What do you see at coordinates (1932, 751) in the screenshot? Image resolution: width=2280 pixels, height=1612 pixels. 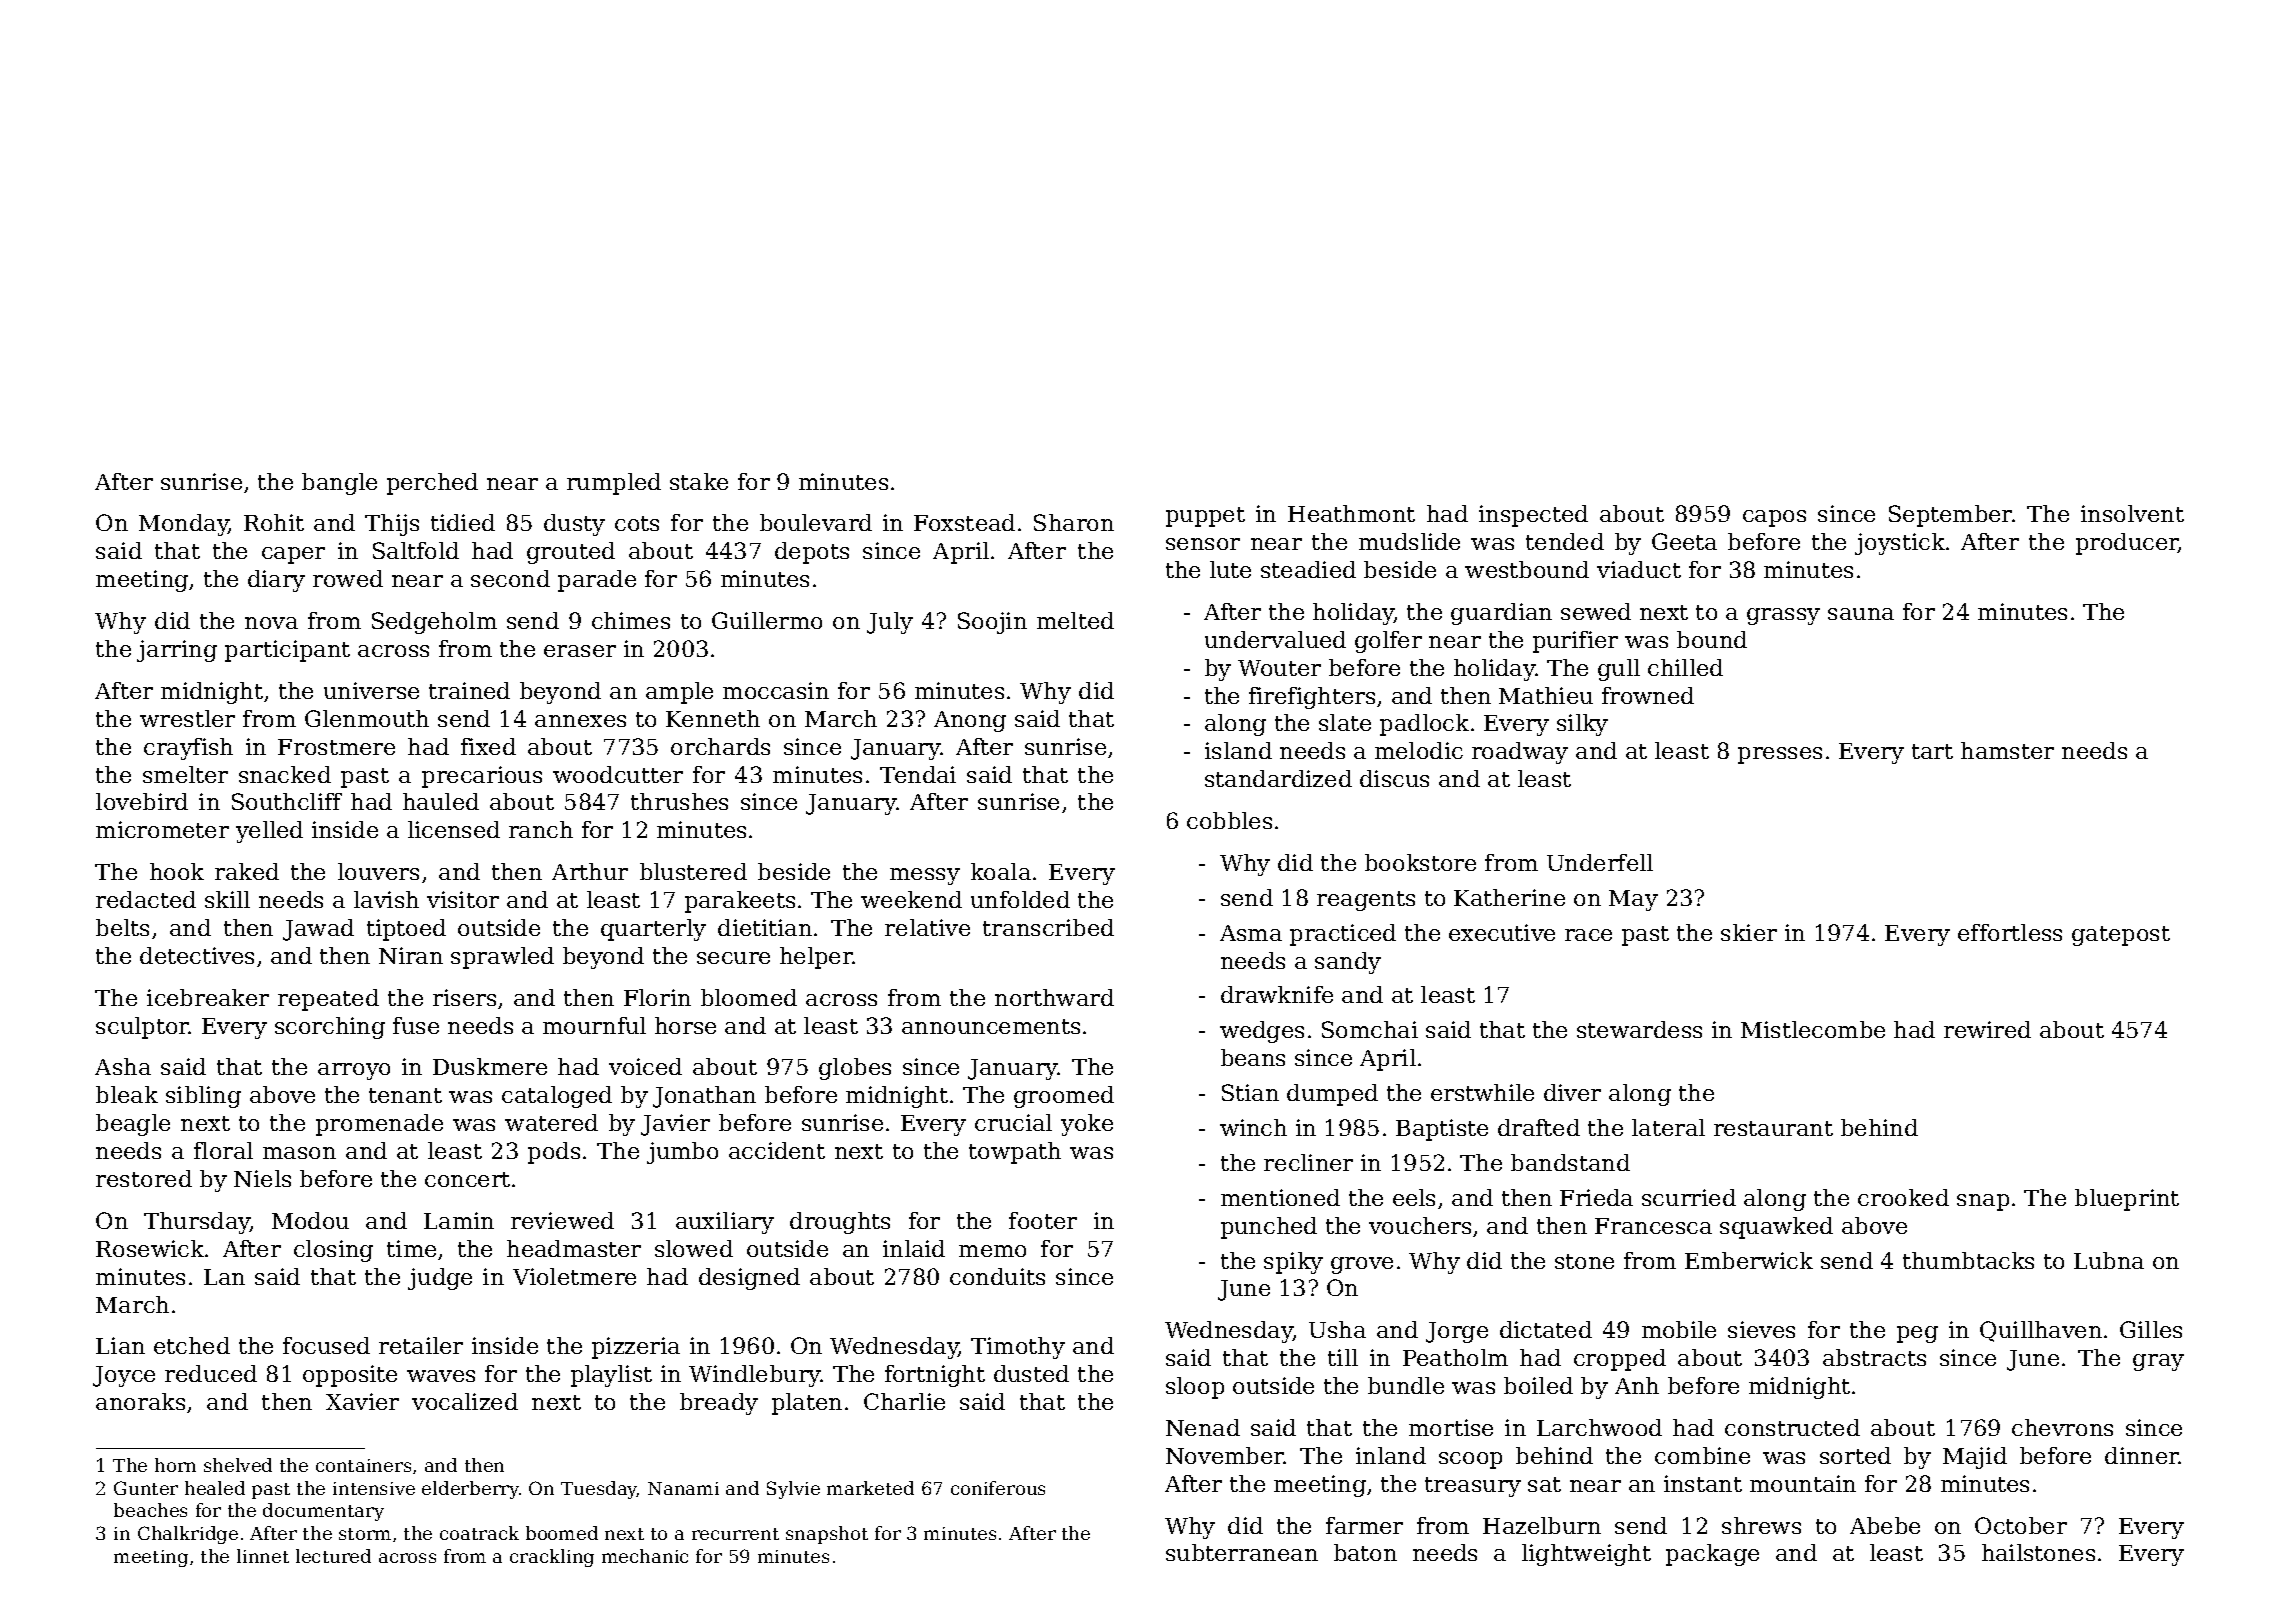 I see `tart` at bounding box center [1932, 751].
